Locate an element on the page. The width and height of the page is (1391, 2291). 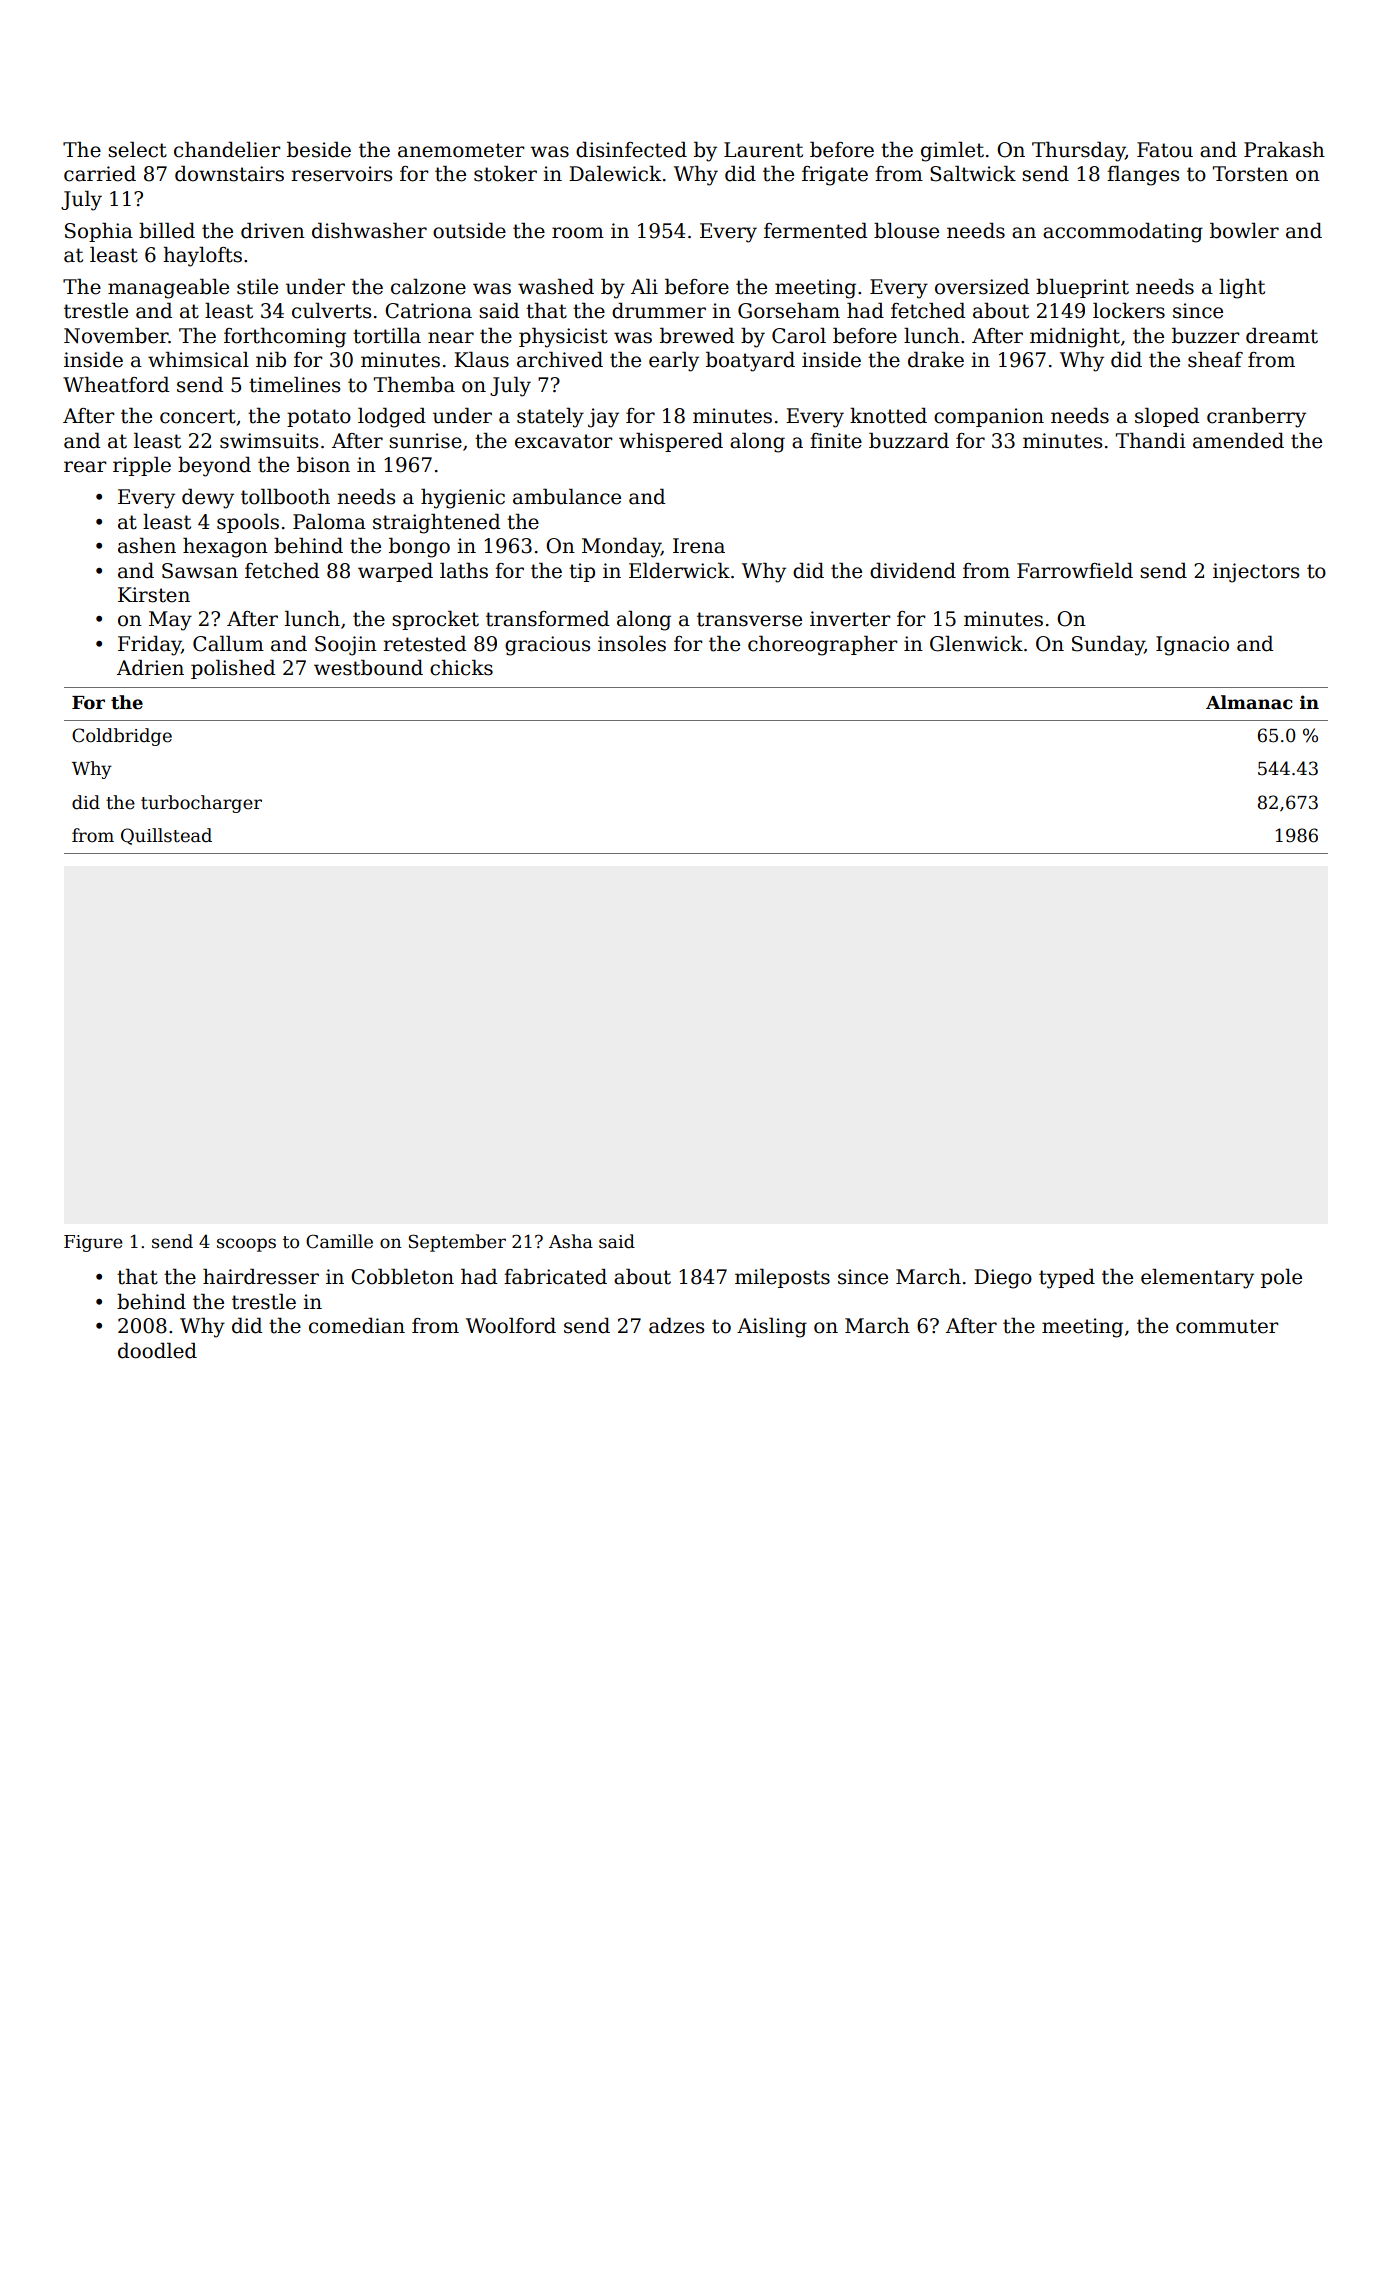
adzes is located at coordinates (676, 1325).
